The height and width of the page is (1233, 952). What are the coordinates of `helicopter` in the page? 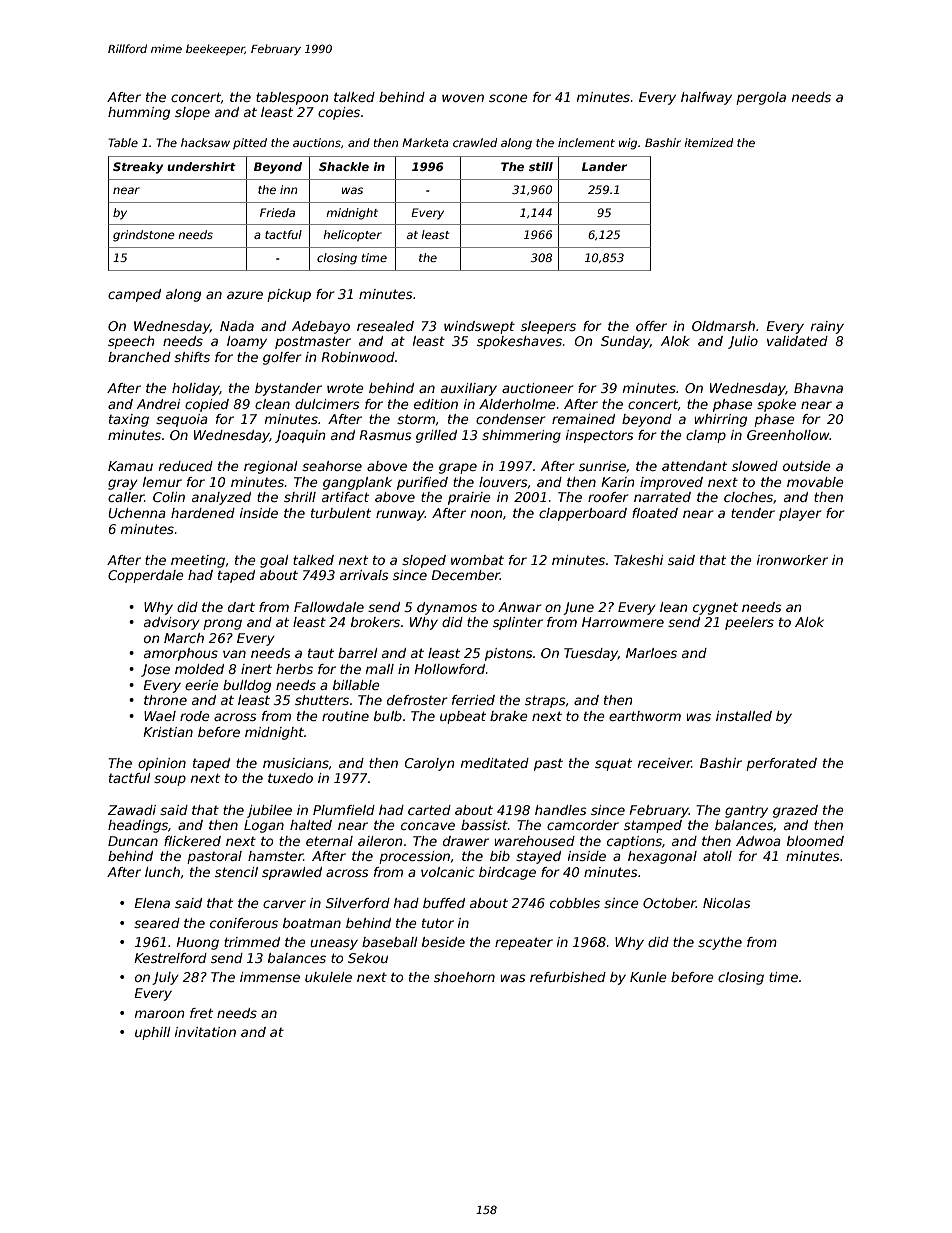 It's located at (352, 235).
